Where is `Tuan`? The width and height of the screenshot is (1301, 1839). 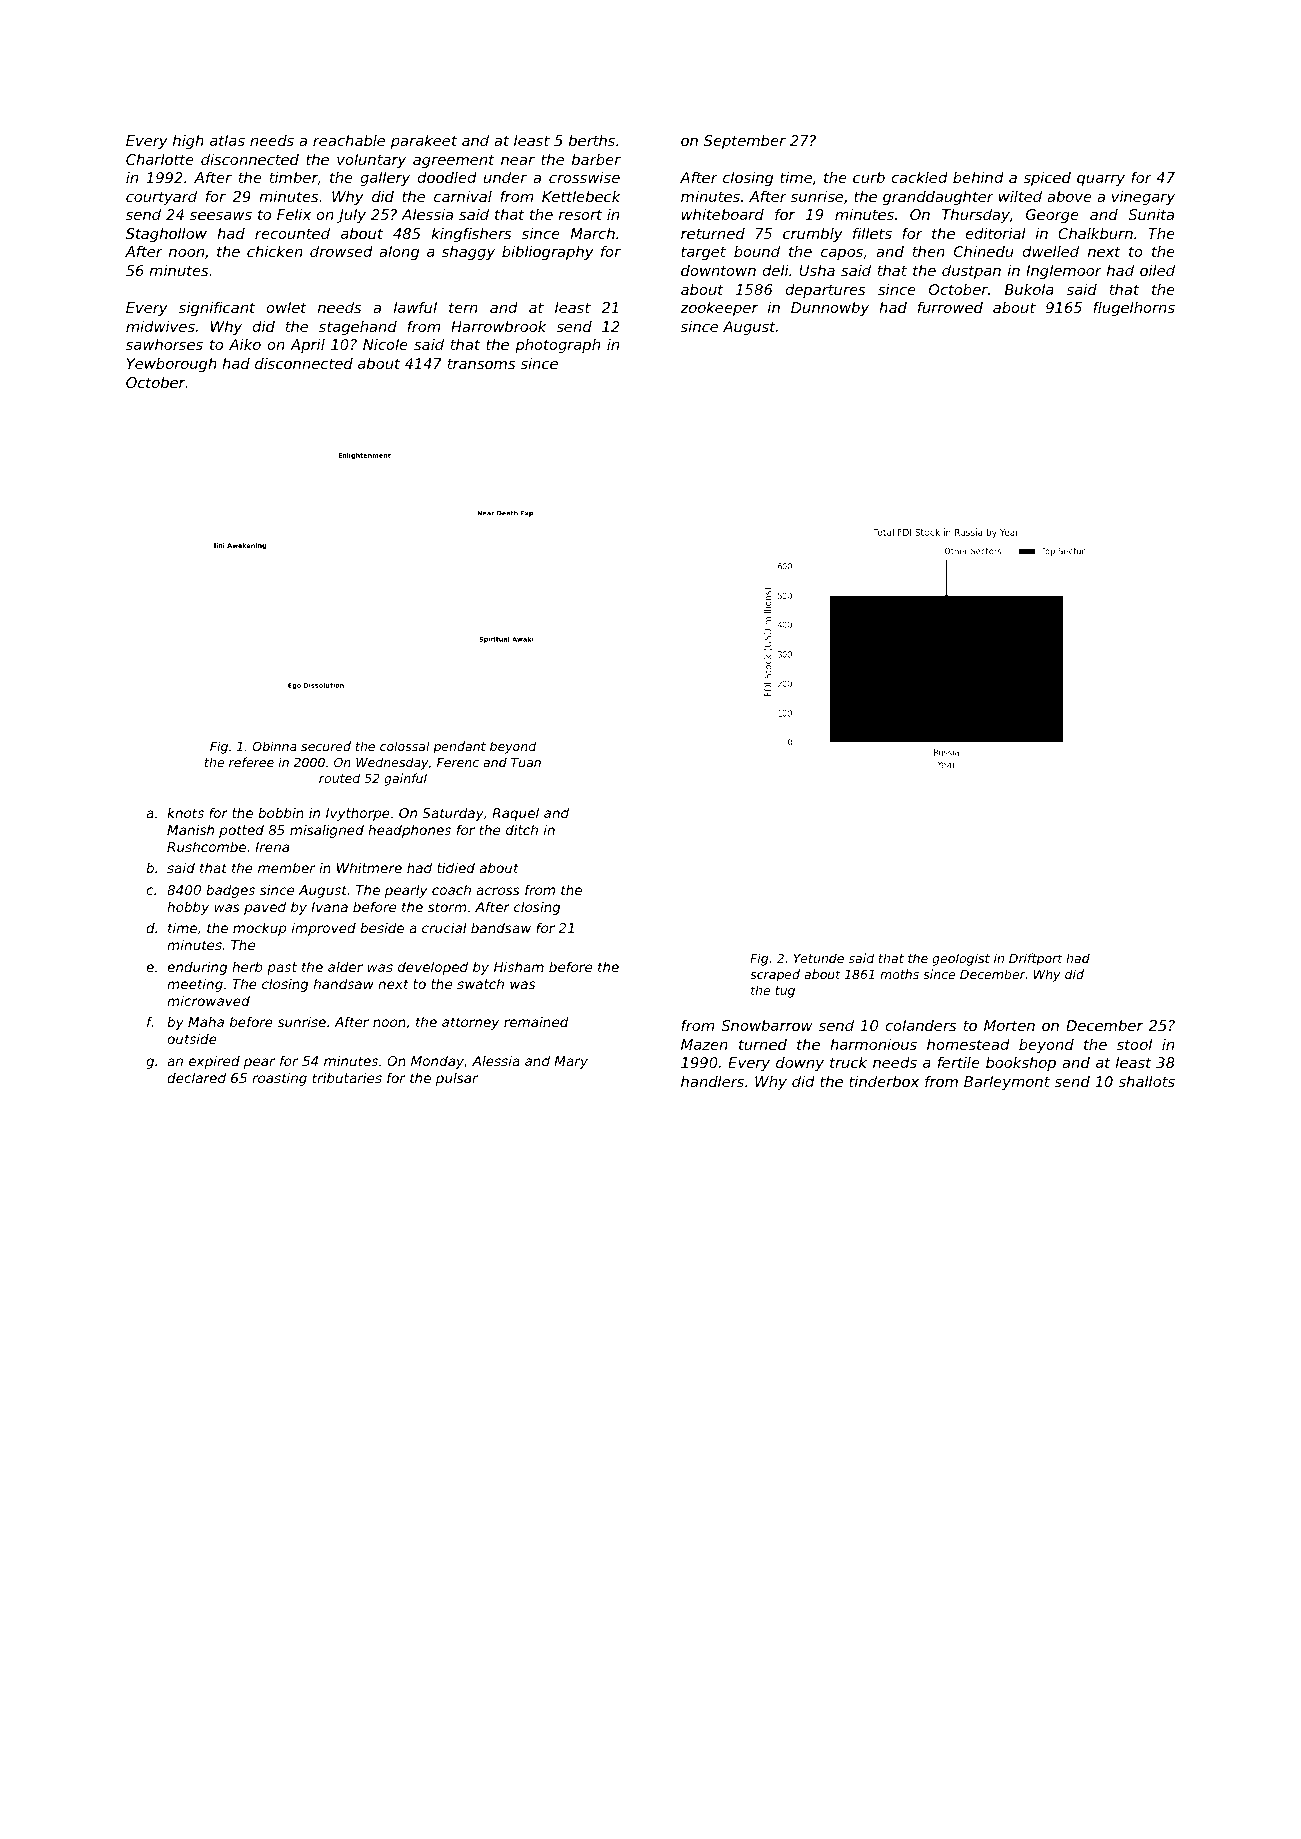
Tuan is located at coordinates (526, 762).
